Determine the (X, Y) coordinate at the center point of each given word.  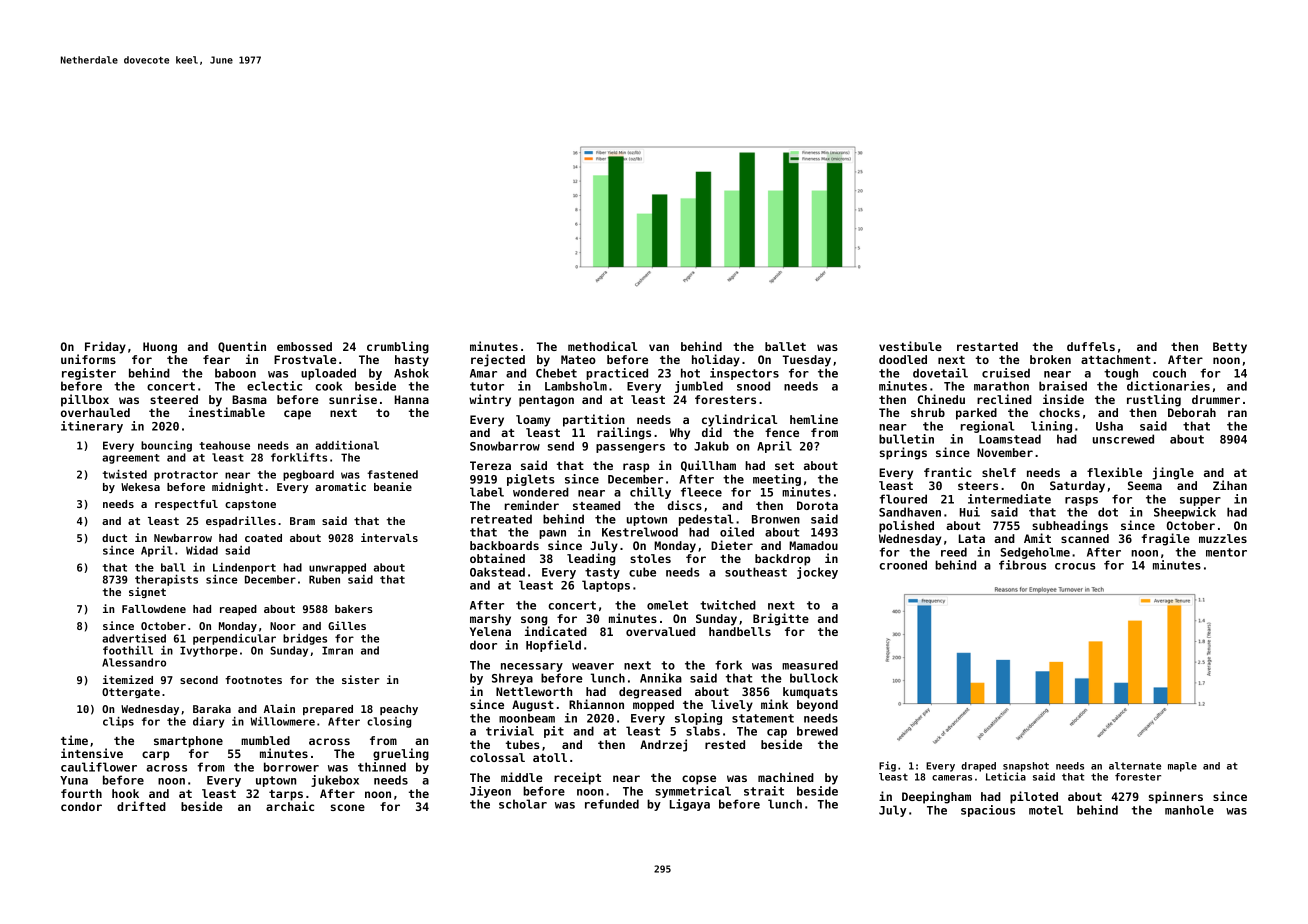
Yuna (74, 780)
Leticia (1006, 776)
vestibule (910, 346)
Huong (160, 348)
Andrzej (663, 745)
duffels (1091, 346)
